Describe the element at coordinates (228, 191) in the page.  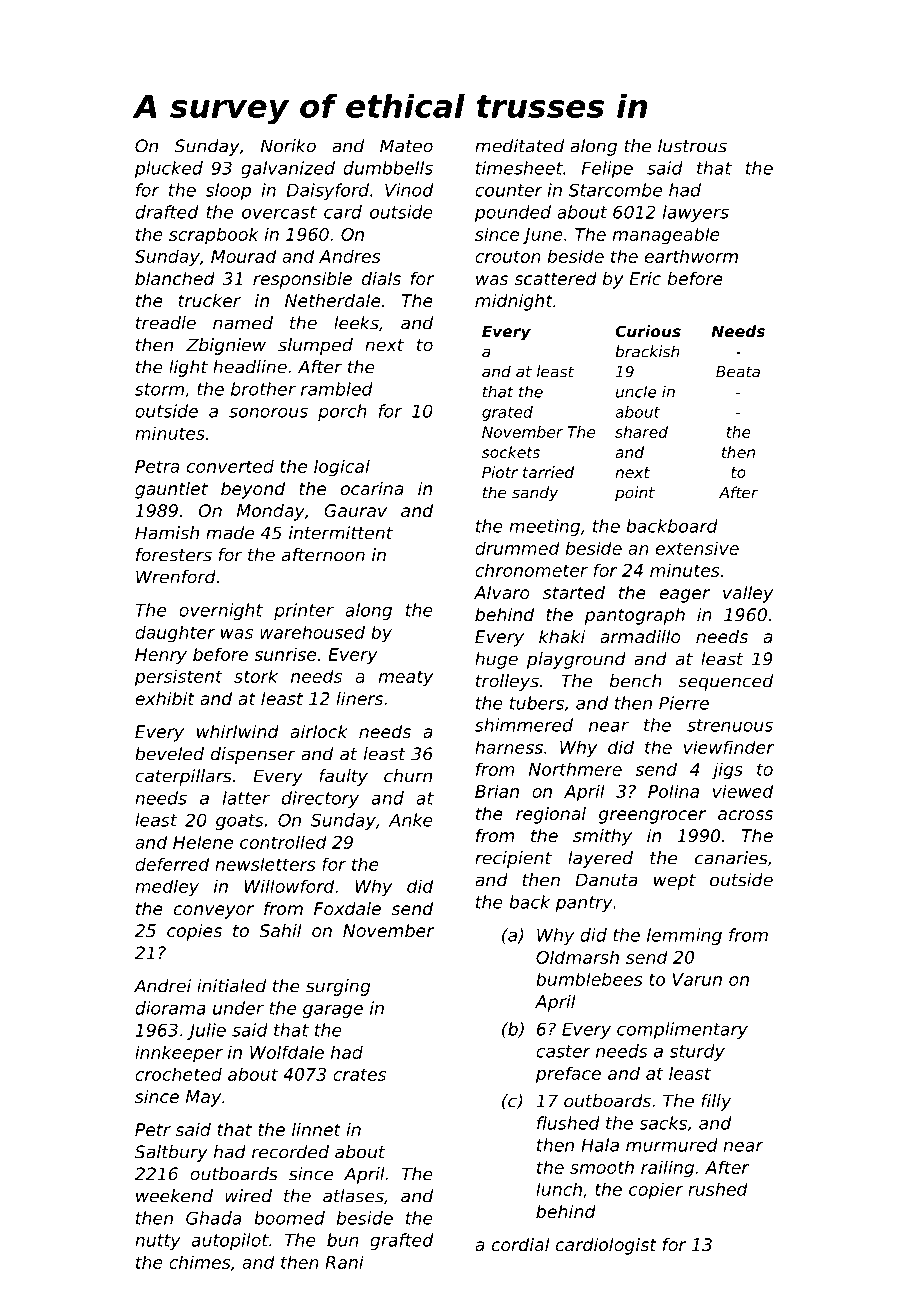
I see `sloop` at that location.
